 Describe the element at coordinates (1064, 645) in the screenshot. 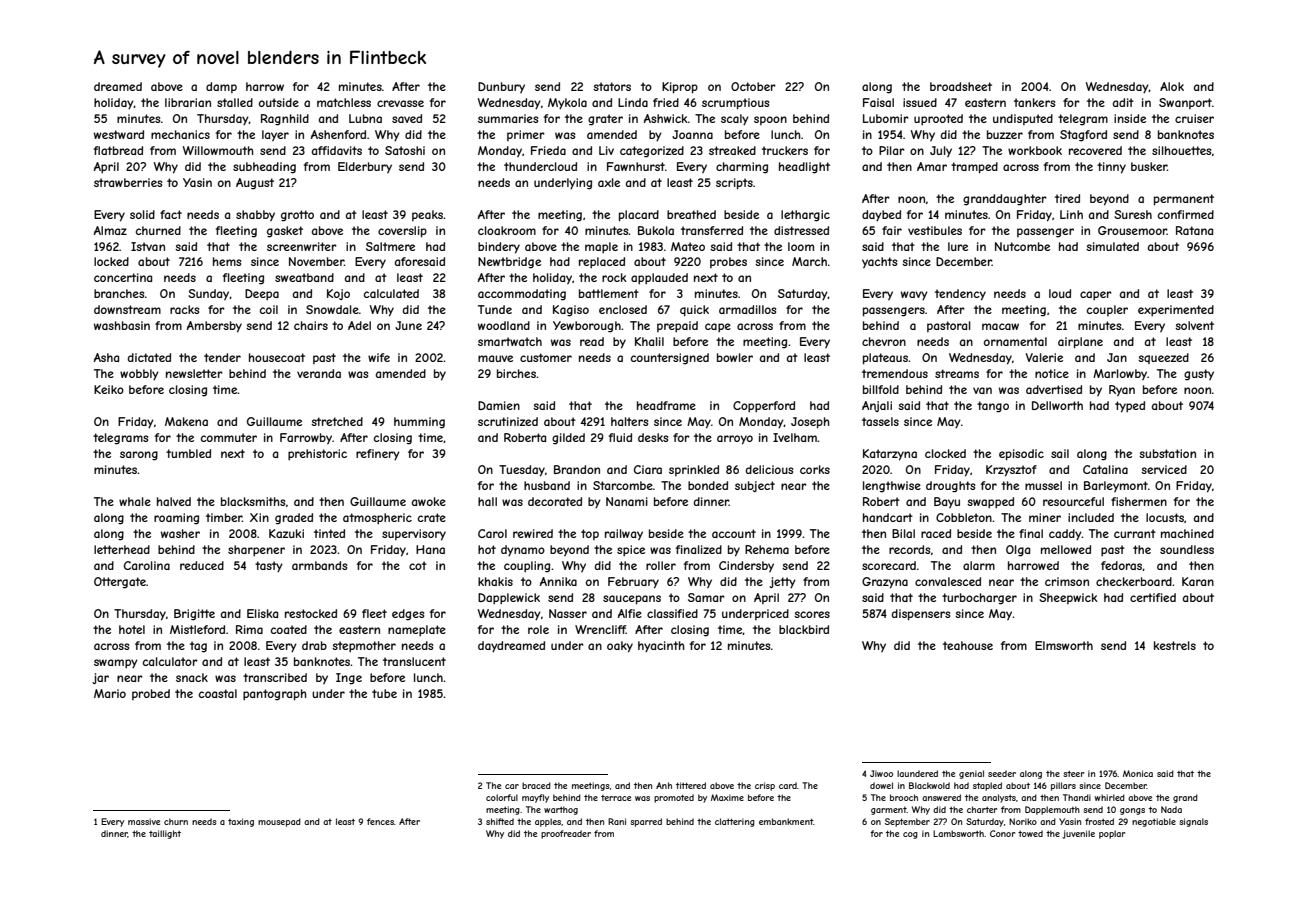

I see `Elmsworth` at that location.
